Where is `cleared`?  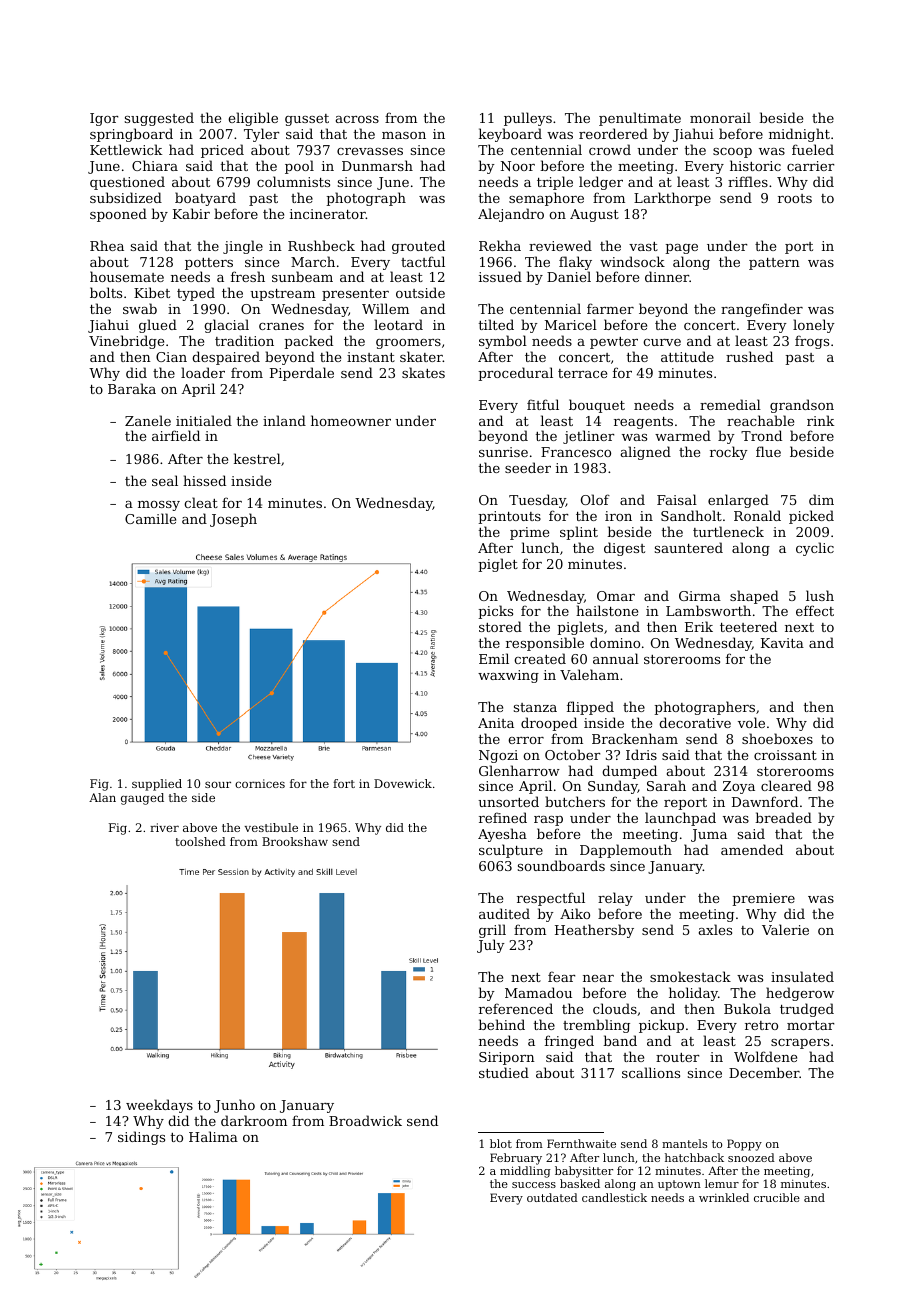 cleared is located at coordinates (786, 785).
